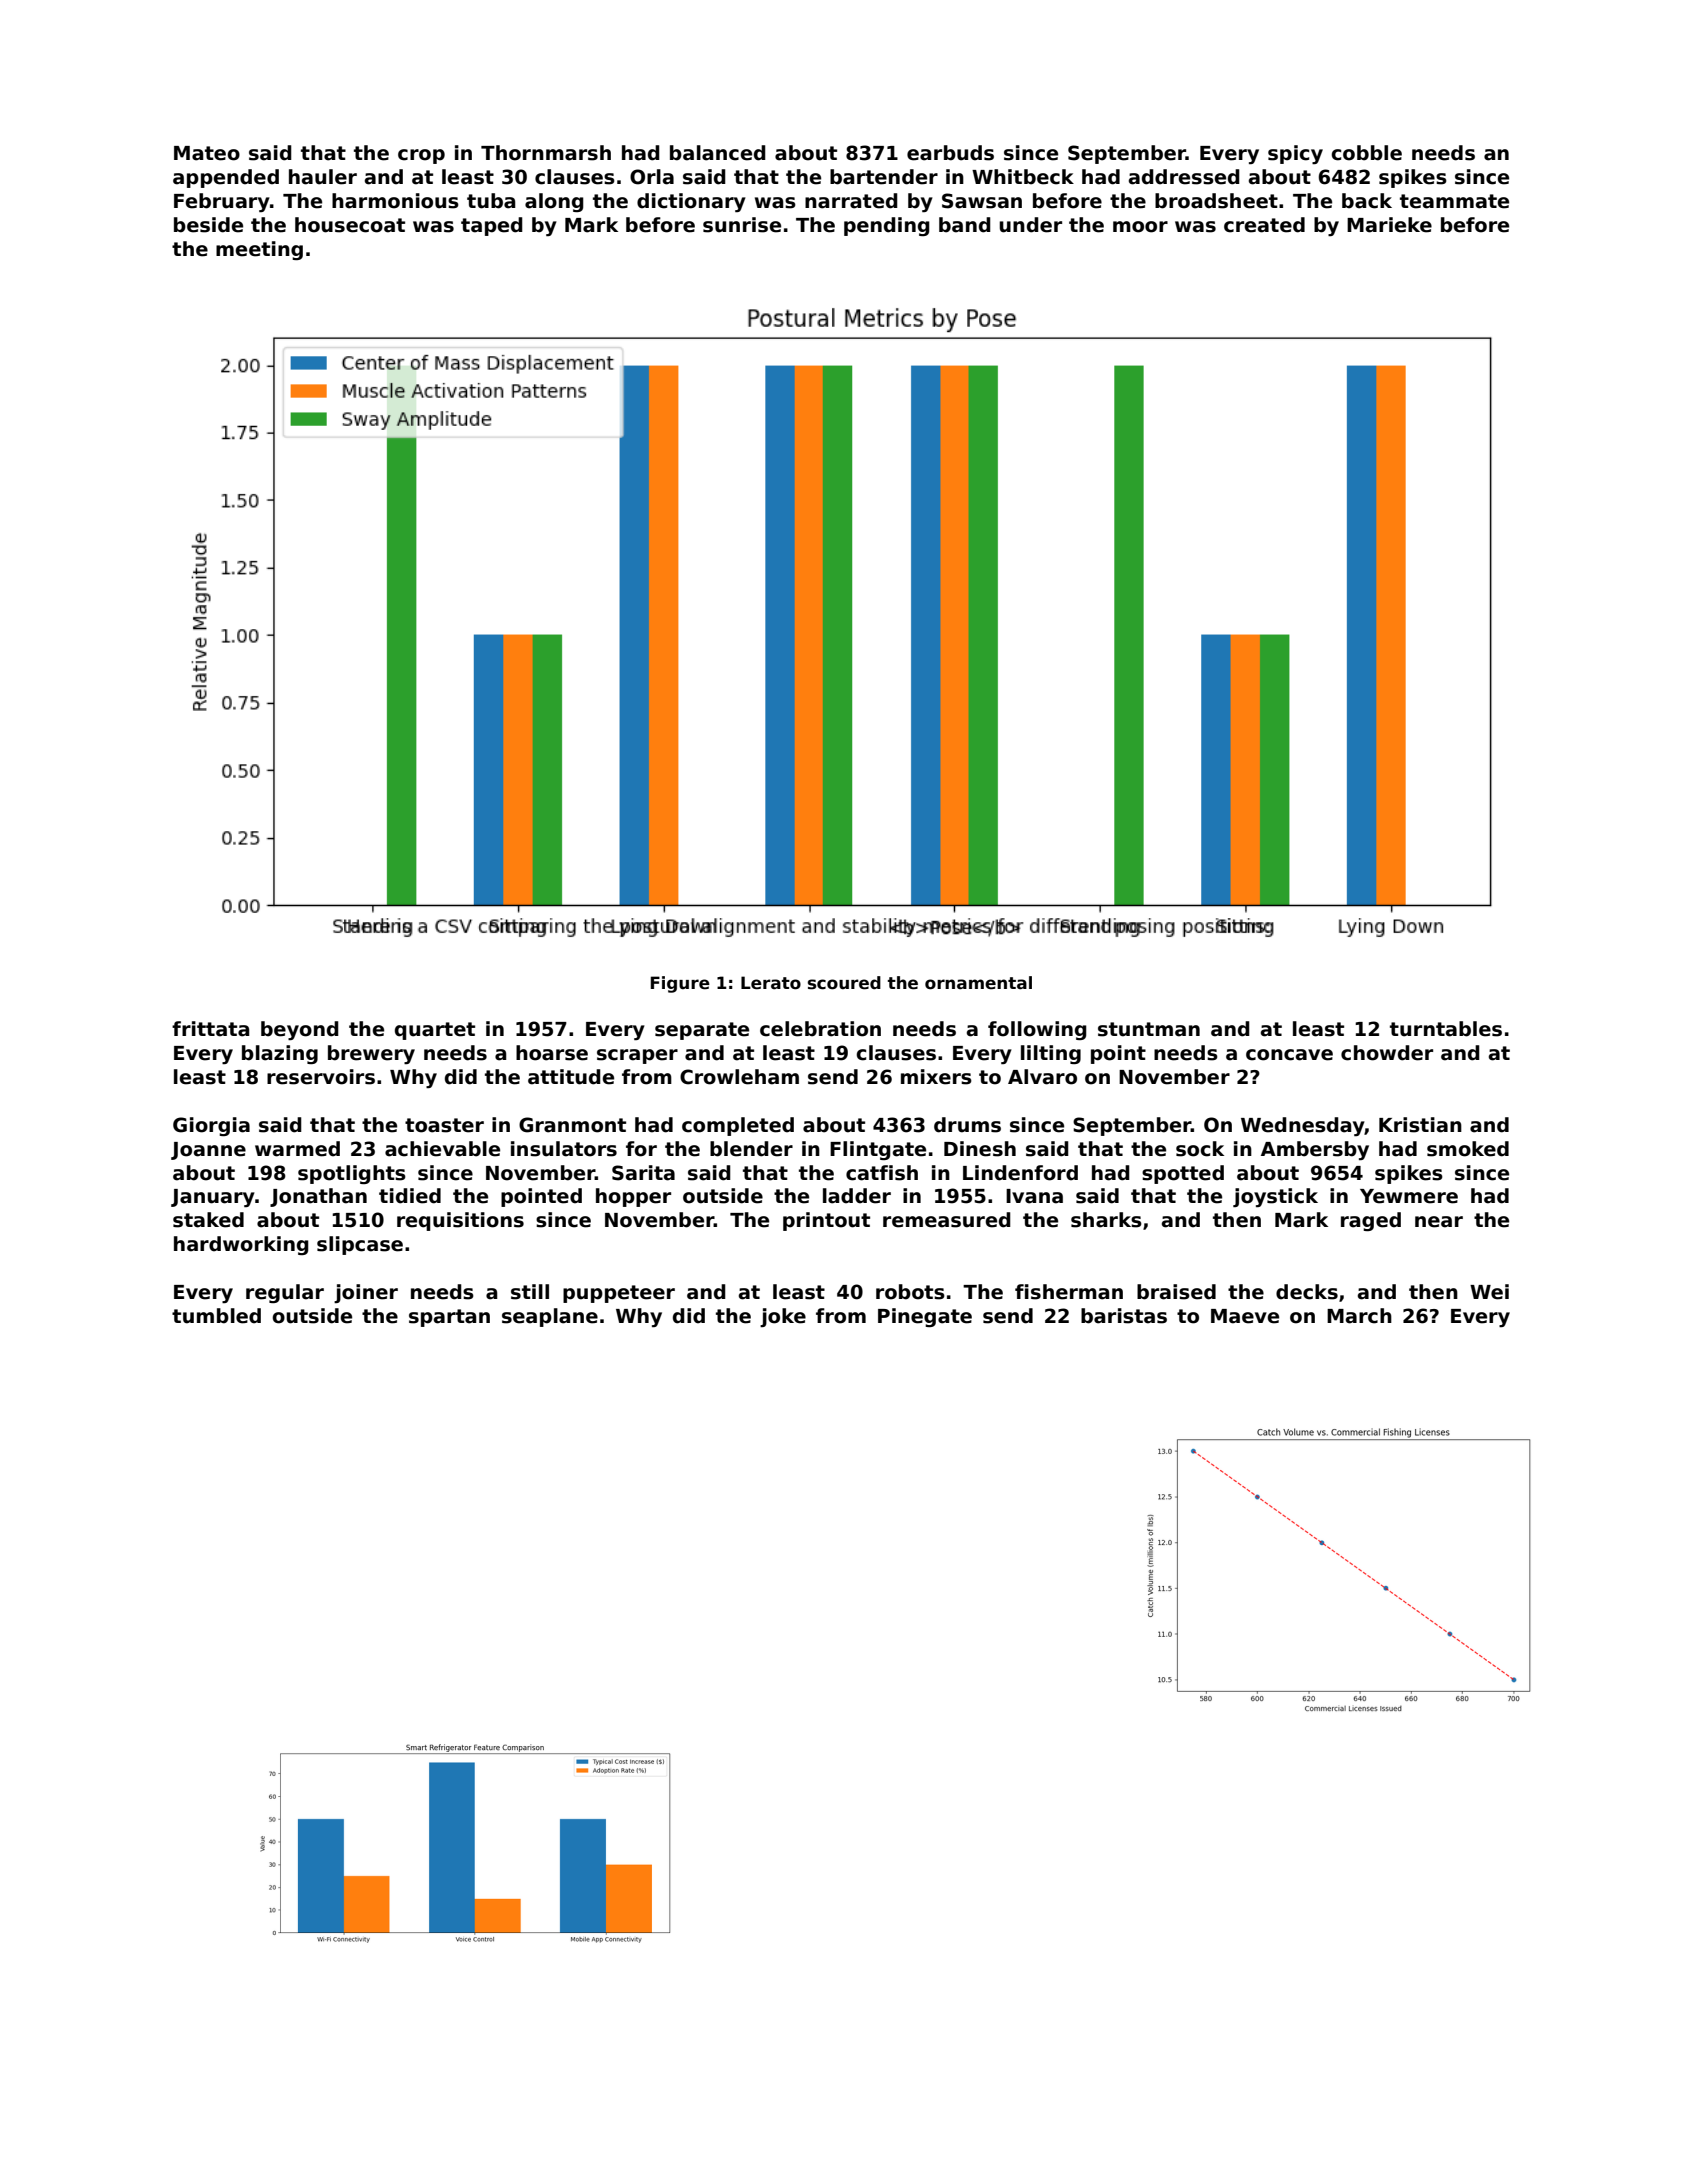 This screenshot has height=2178, width=1683. Describe the element at coordinates (1366, 153) in the screenshot. I see `cobble` at that location.
